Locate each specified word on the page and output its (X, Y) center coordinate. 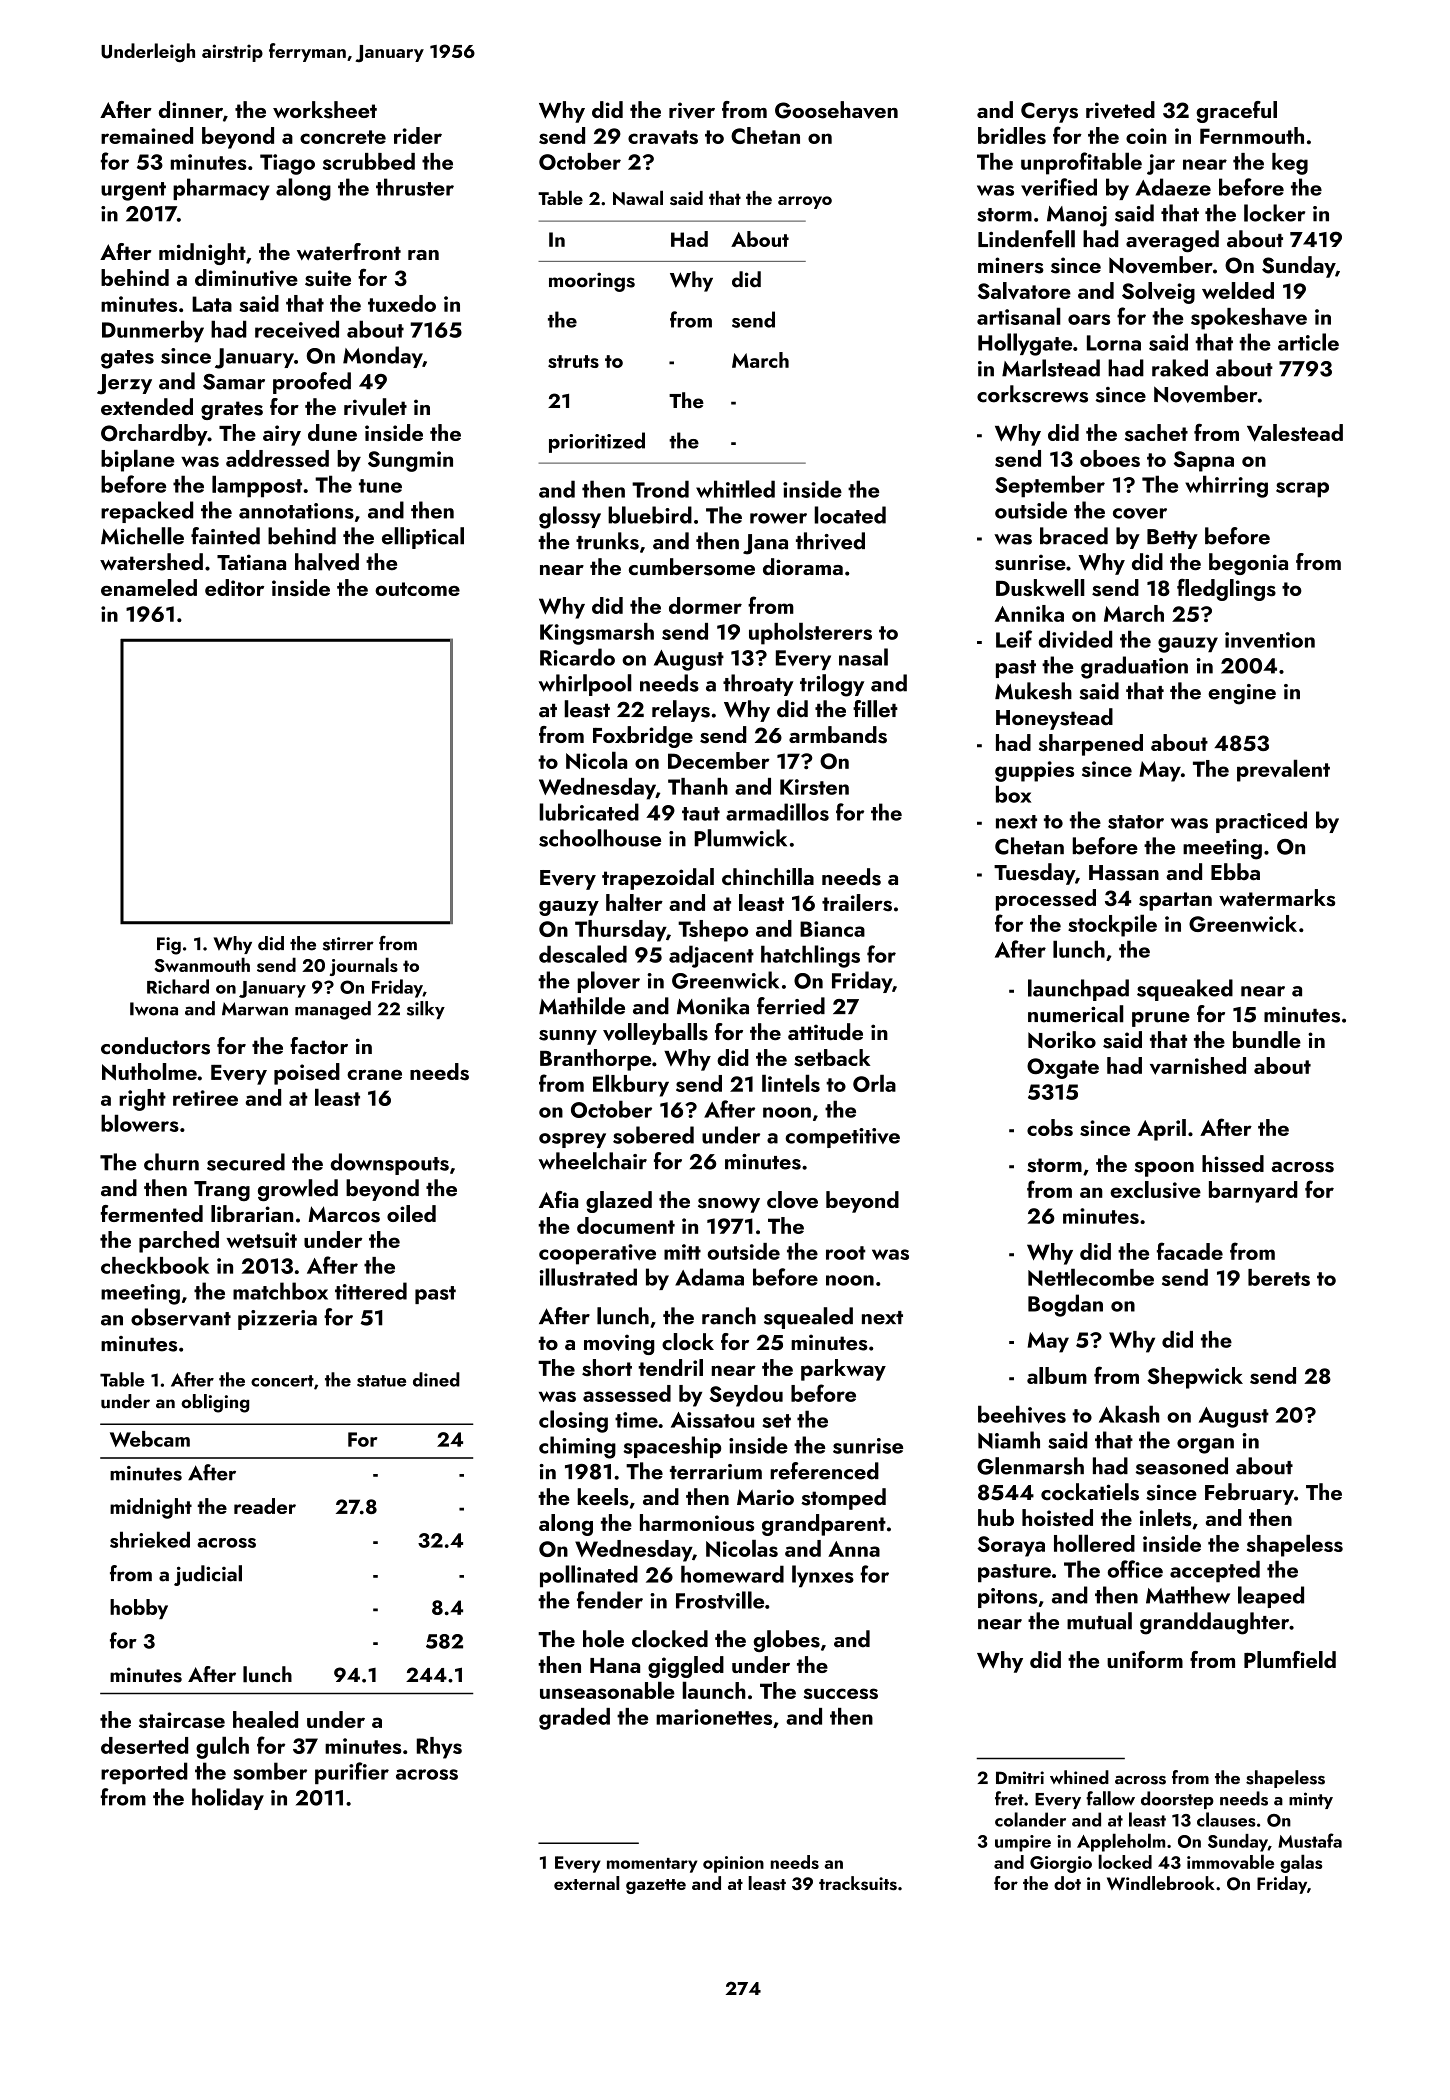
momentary (652, 1865)
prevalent (1283, 770)
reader (265, 1506)
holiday (228, 1799)
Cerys (1049, 112)
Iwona (154, 1009)
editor (234, 587)
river (692, 110)
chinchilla (768, 876)
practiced (1261, 822)
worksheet (325, 110)
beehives (1022, 1414)
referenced (824, 1471)
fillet (875, 709)
